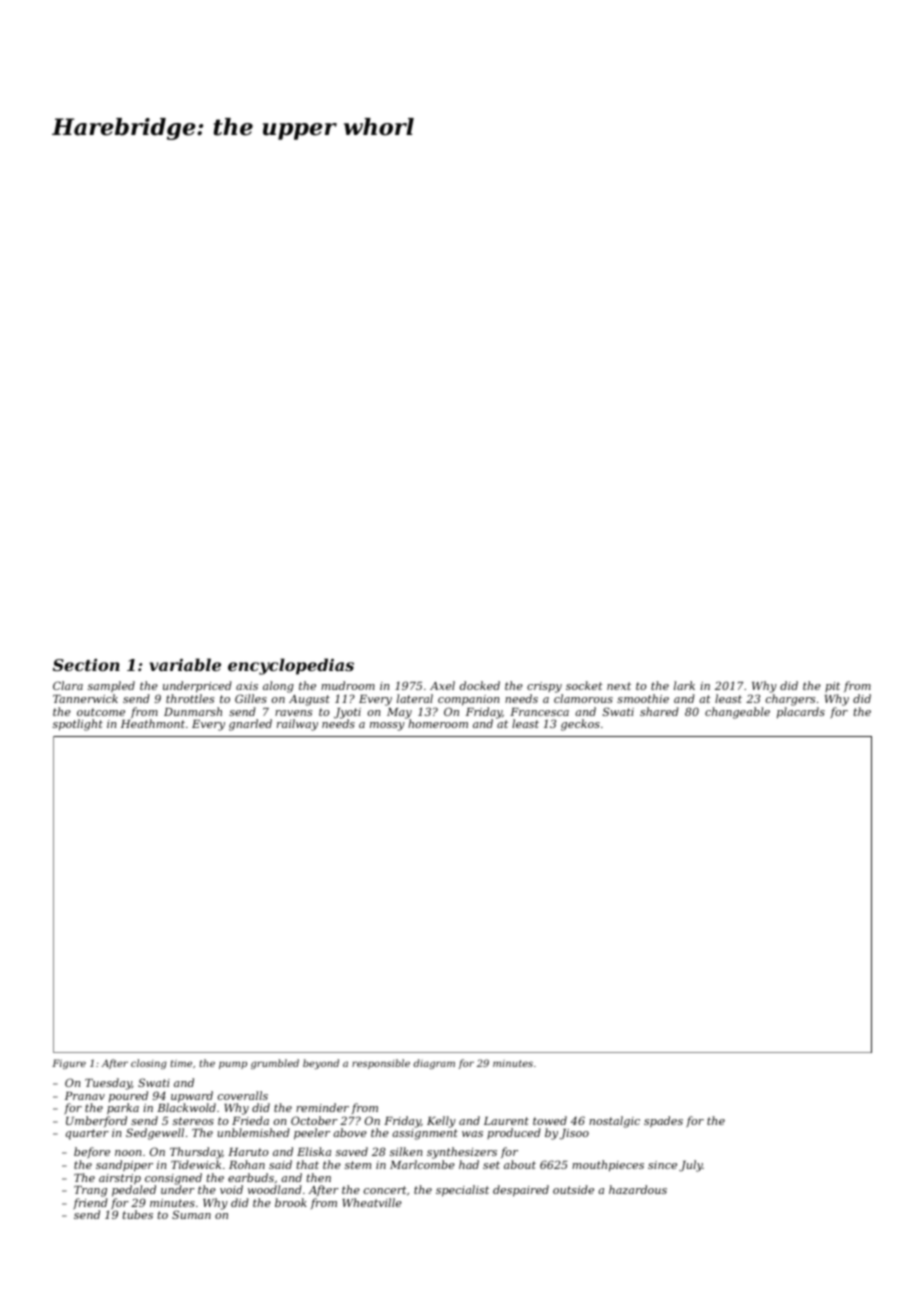 The height and width of the page is (1308, 924). Describe the element at coordinates (663, 1122) in the page. I see `spades` at that location.
